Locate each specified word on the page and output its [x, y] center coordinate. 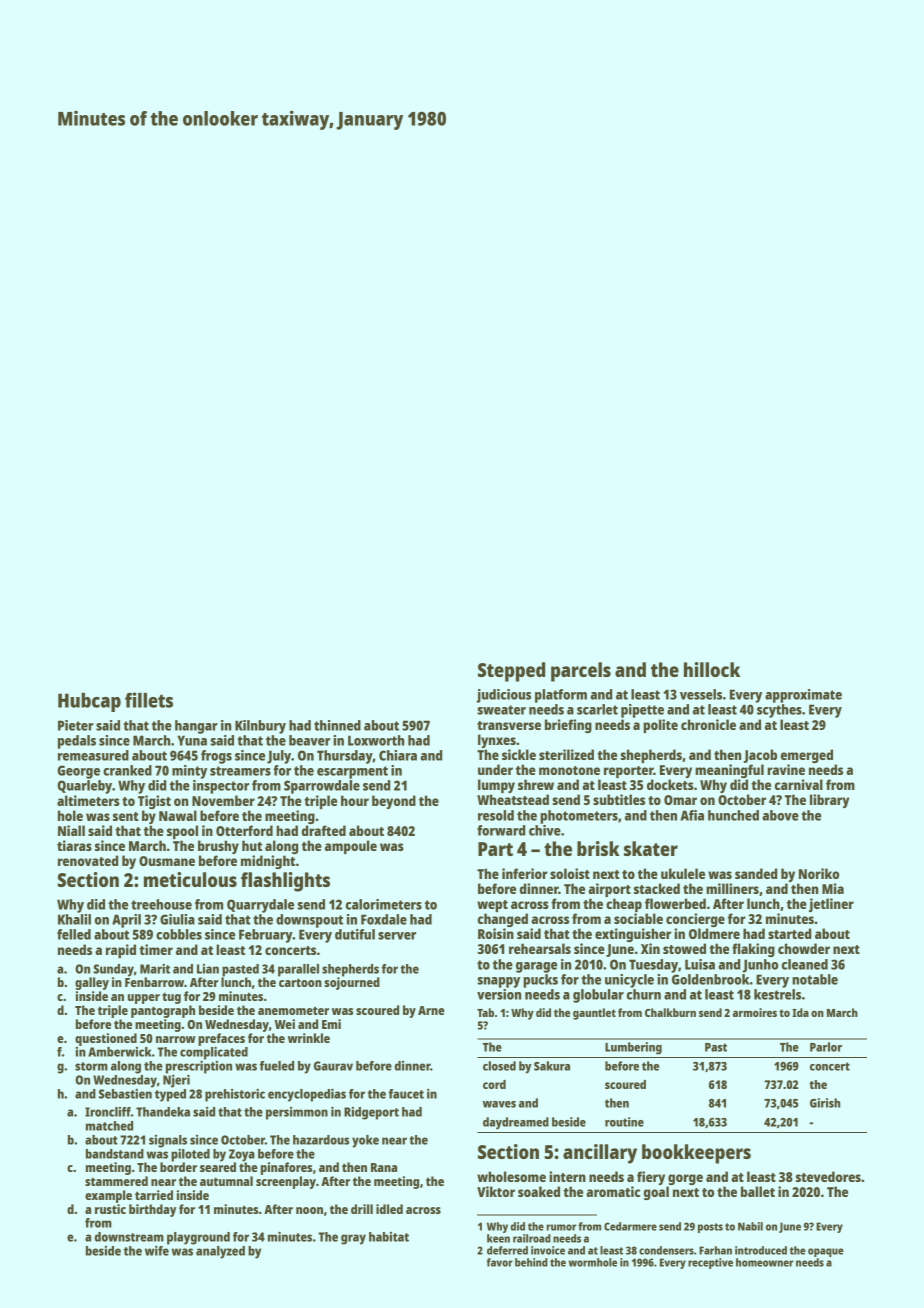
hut [252, 845]
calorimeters [384, 904]
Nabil [750, 1226]
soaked [539, 1191]
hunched [733, 815]
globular [598, 996]
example [108, 1196]
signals [168, 1141]
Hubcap [89, 702]
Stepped [511, 672]
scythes [779, 711]
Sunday [113, 970]
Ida [800, 1012]
